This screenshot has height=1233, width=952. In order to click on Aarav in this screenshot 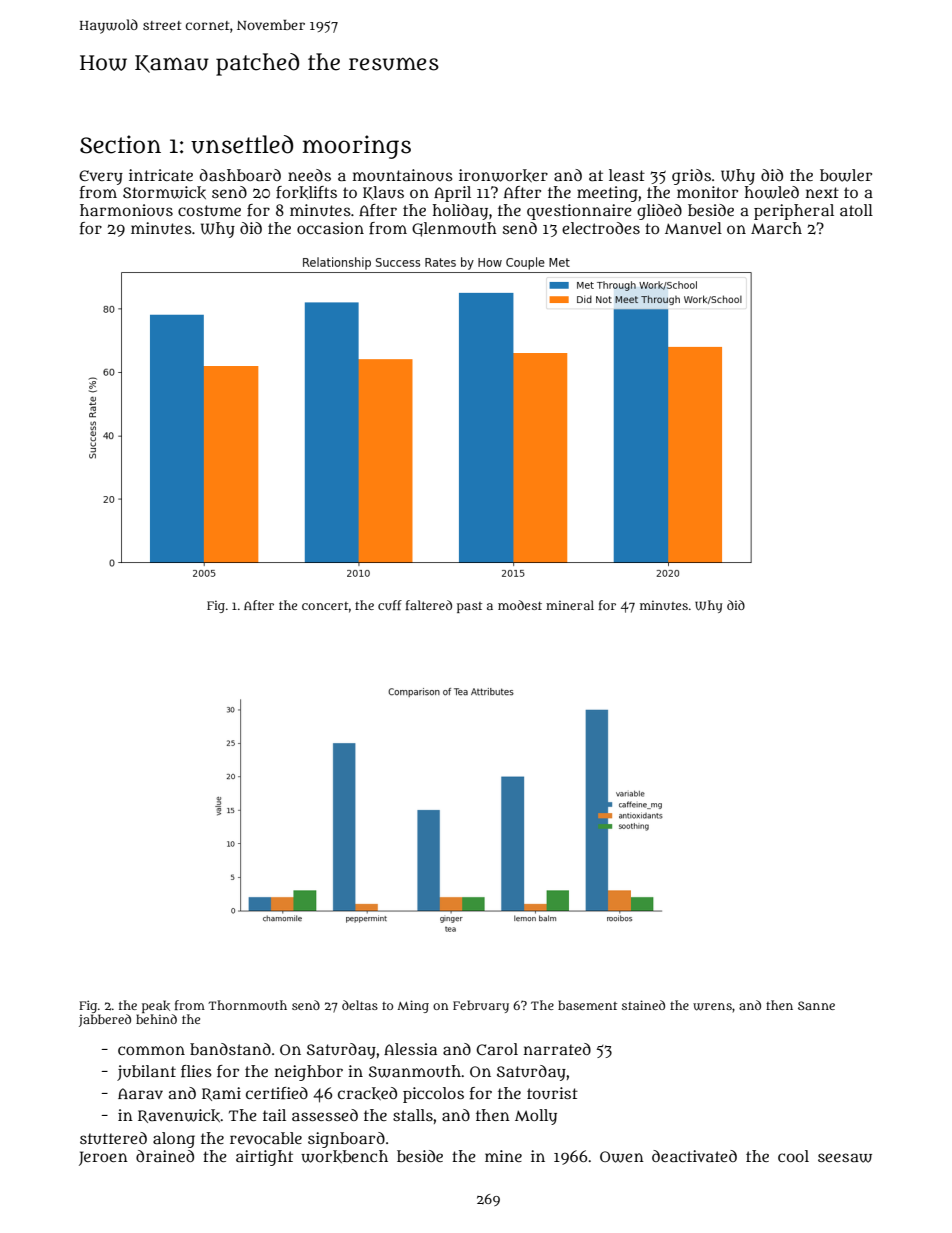, I will do `click(140, 1093)`.
